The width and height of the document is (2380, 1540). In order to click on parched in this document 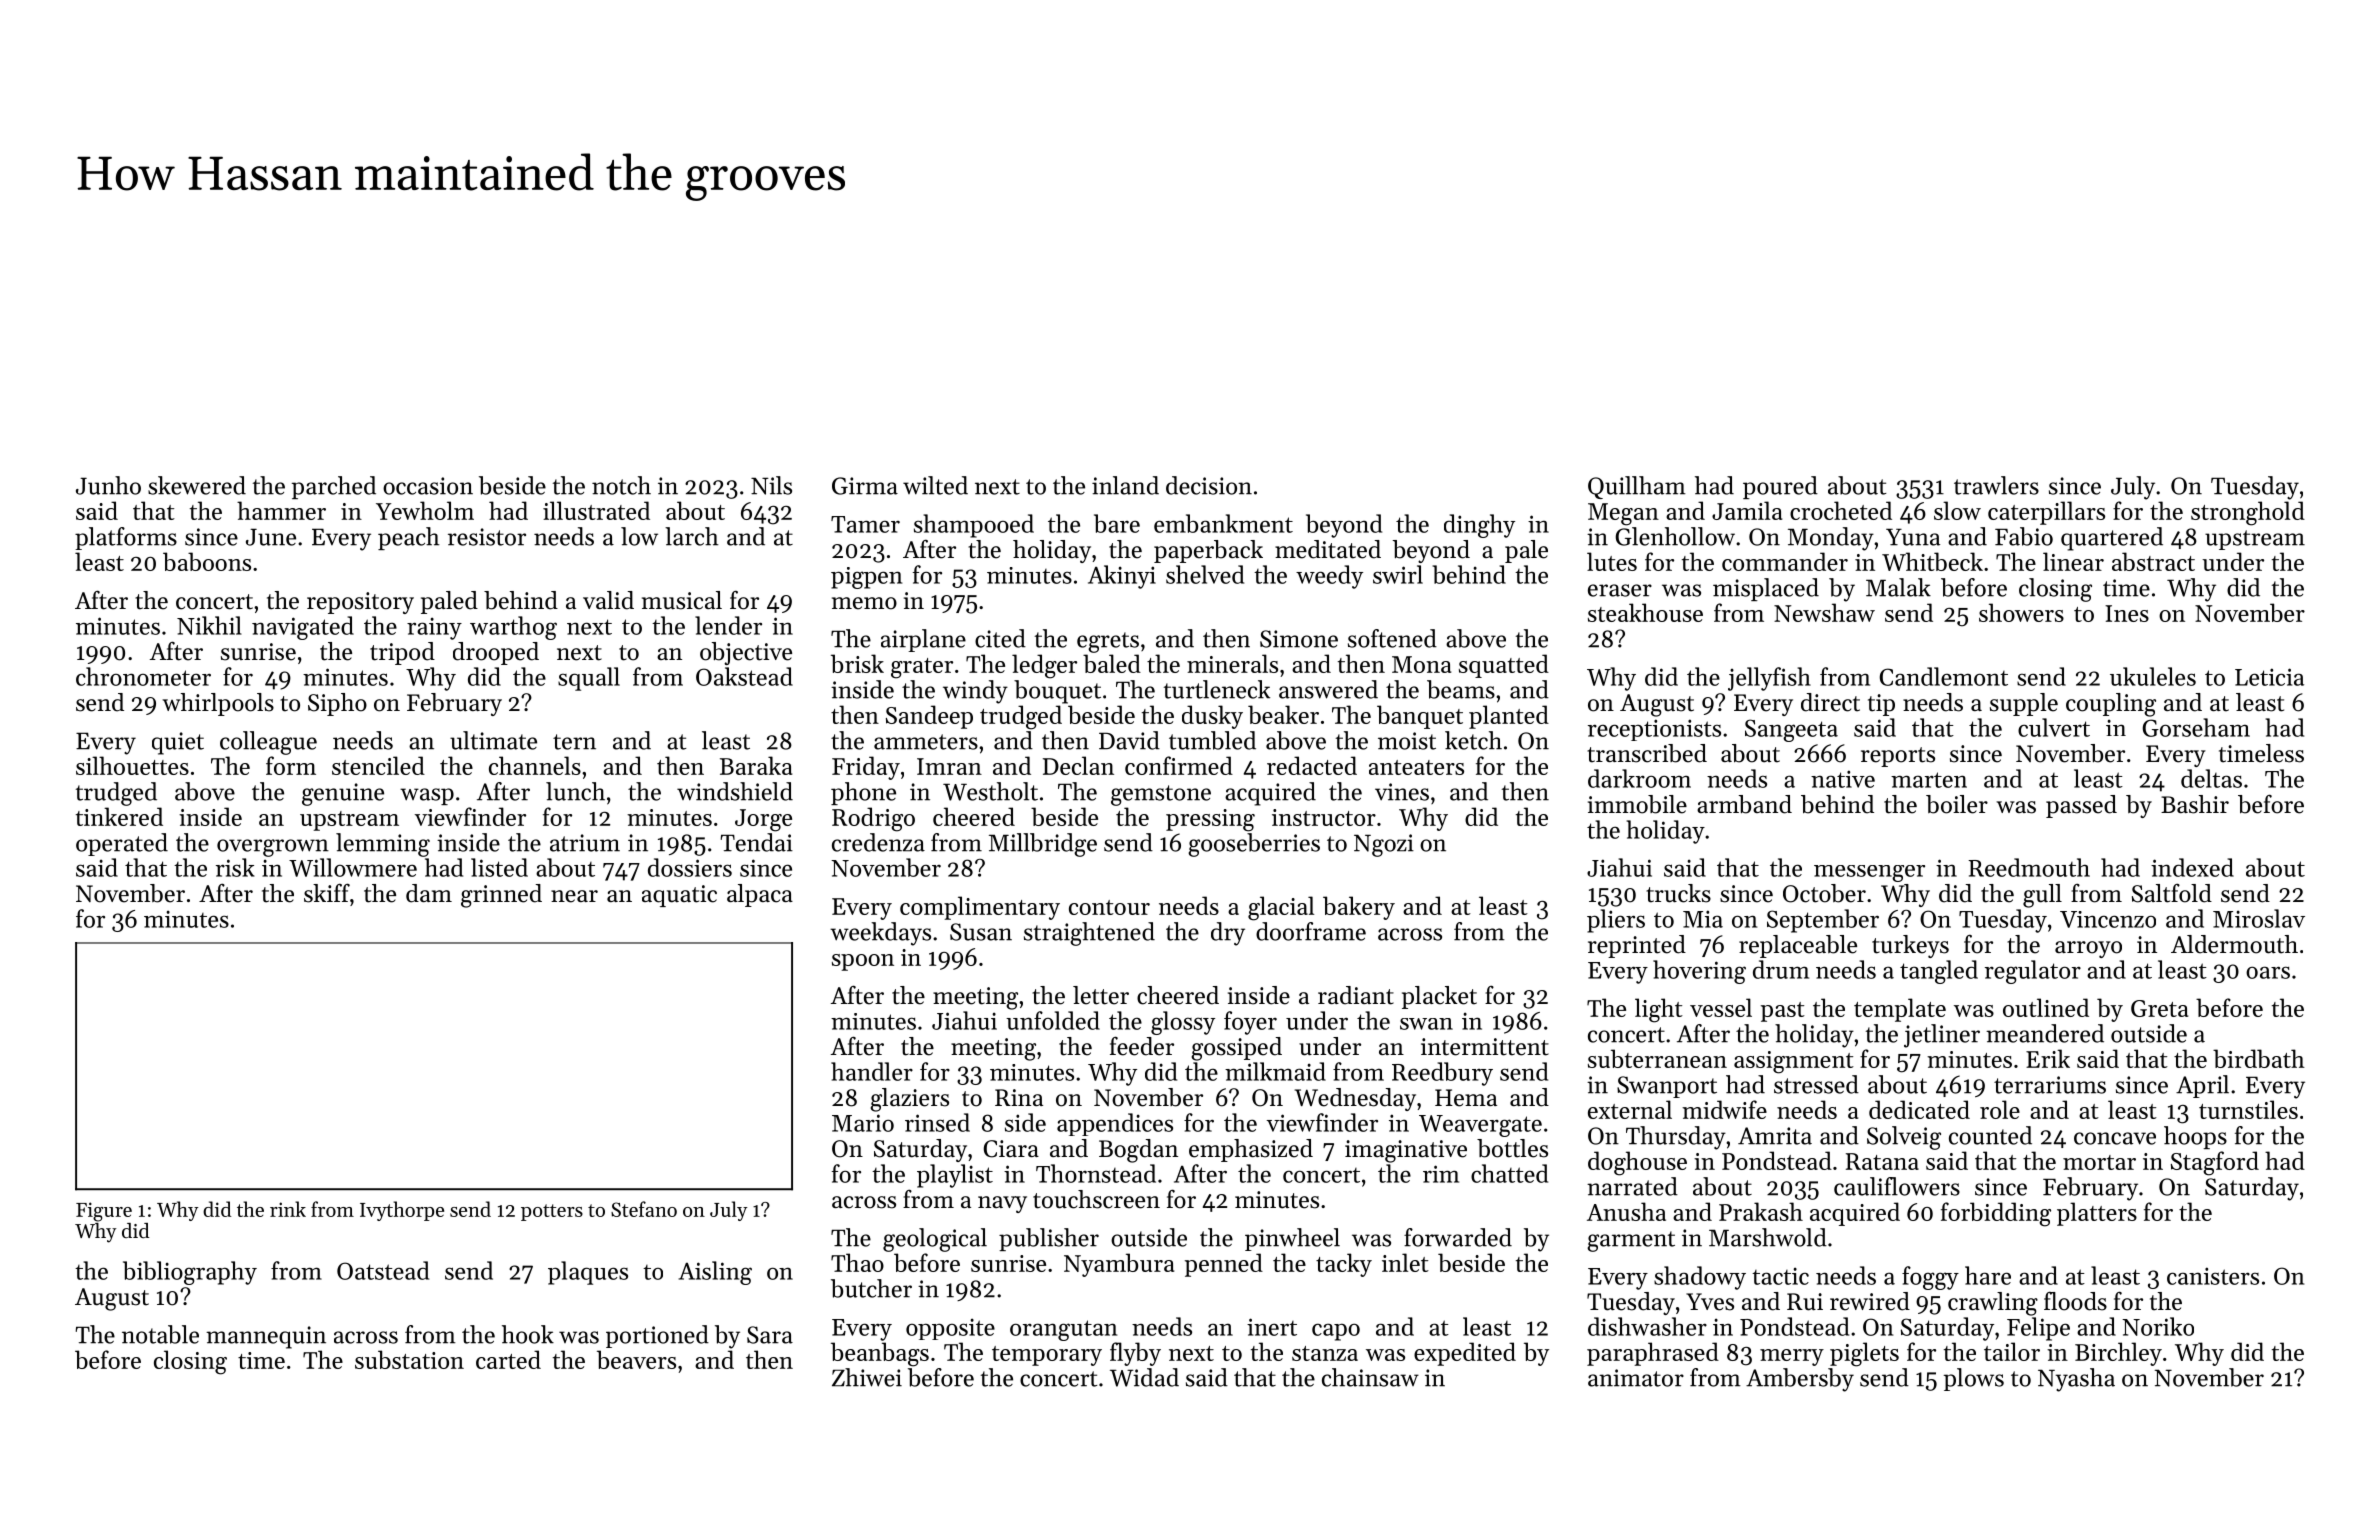, I will do `click(334, 487)`.
